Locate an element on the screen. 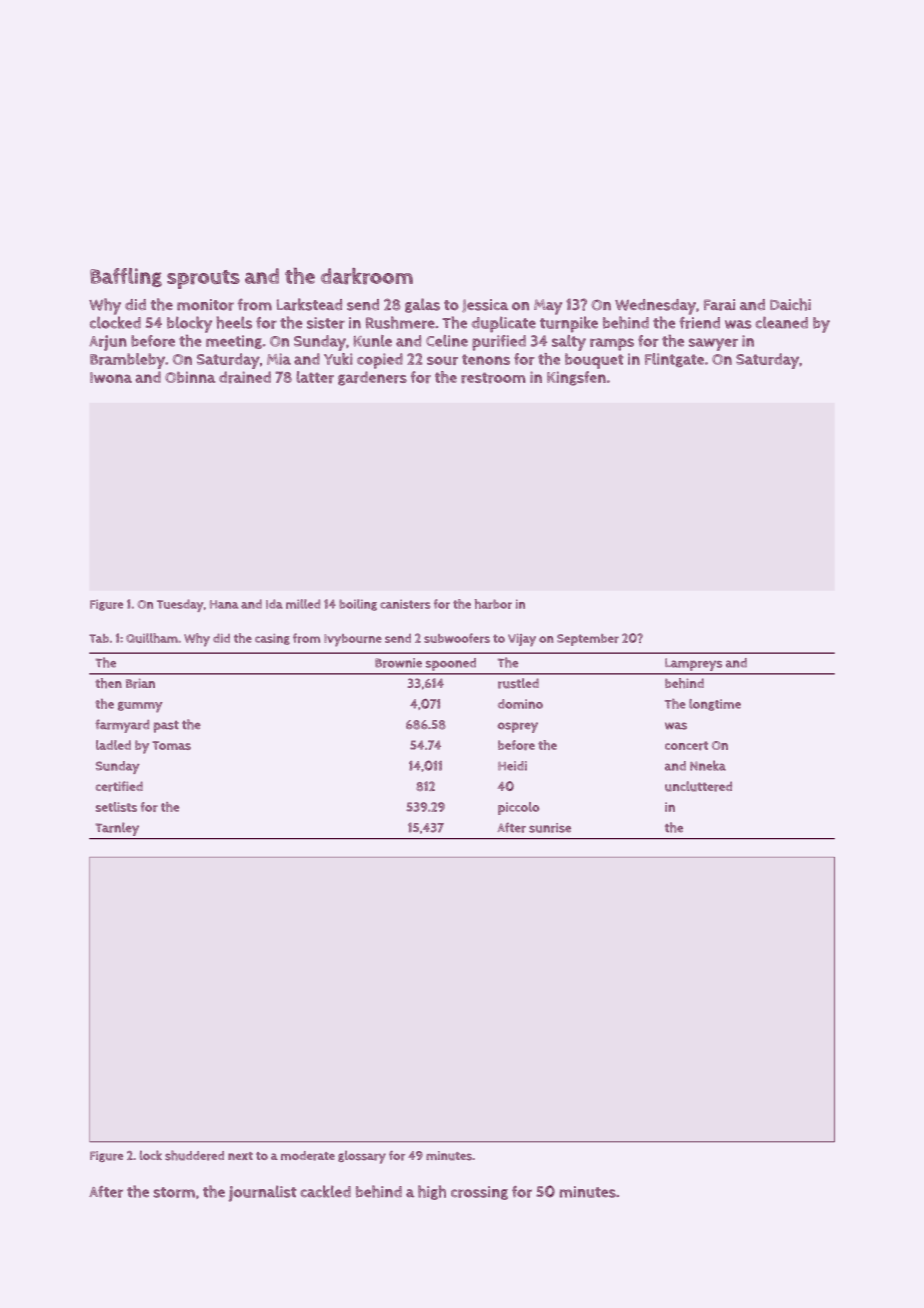 The image size is (924, 1308). shuddered is located at coordinates (194, 1155).
